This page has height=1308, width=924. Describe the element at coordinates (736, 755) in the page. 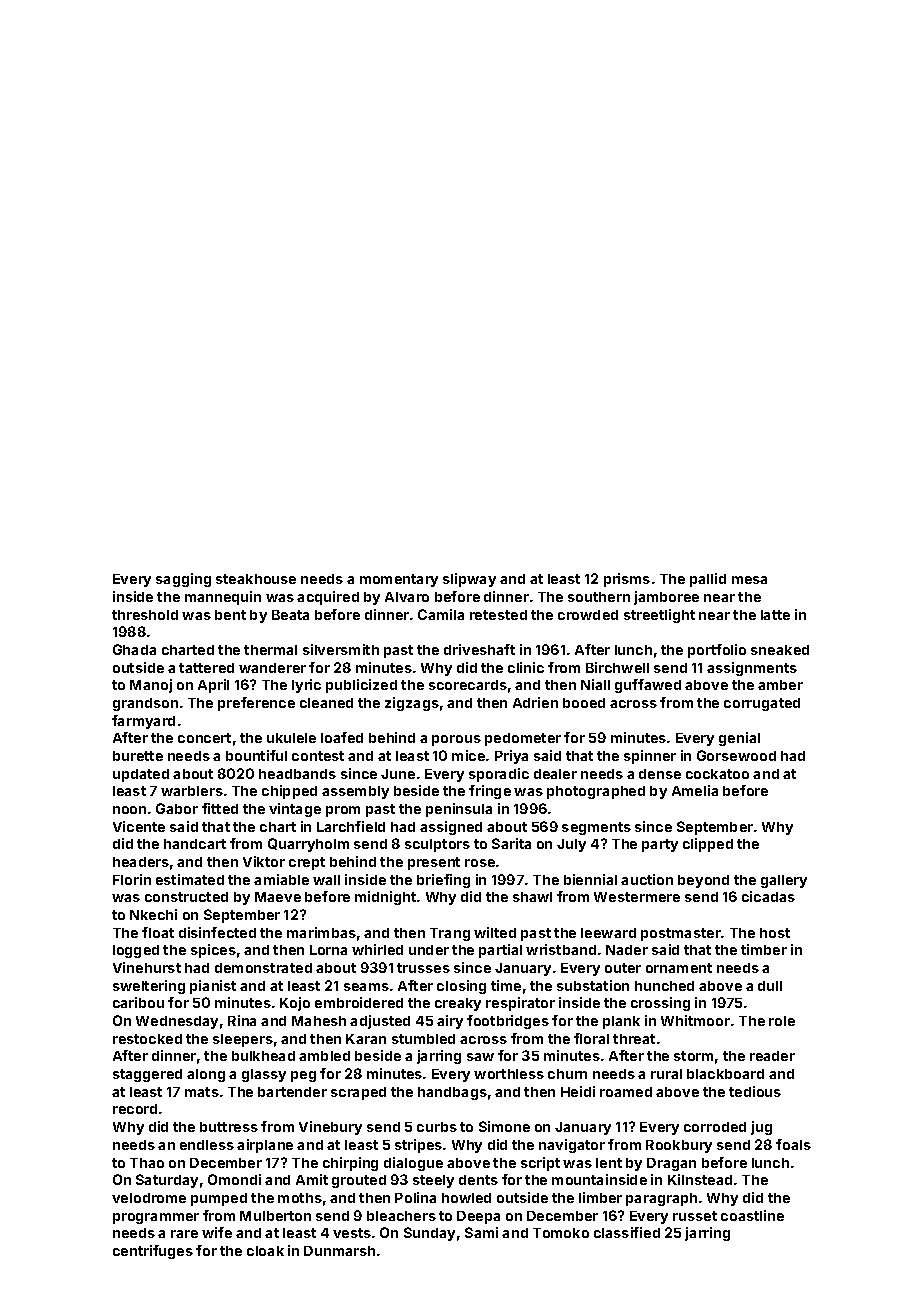

I see `Gorsewood` at that location.
